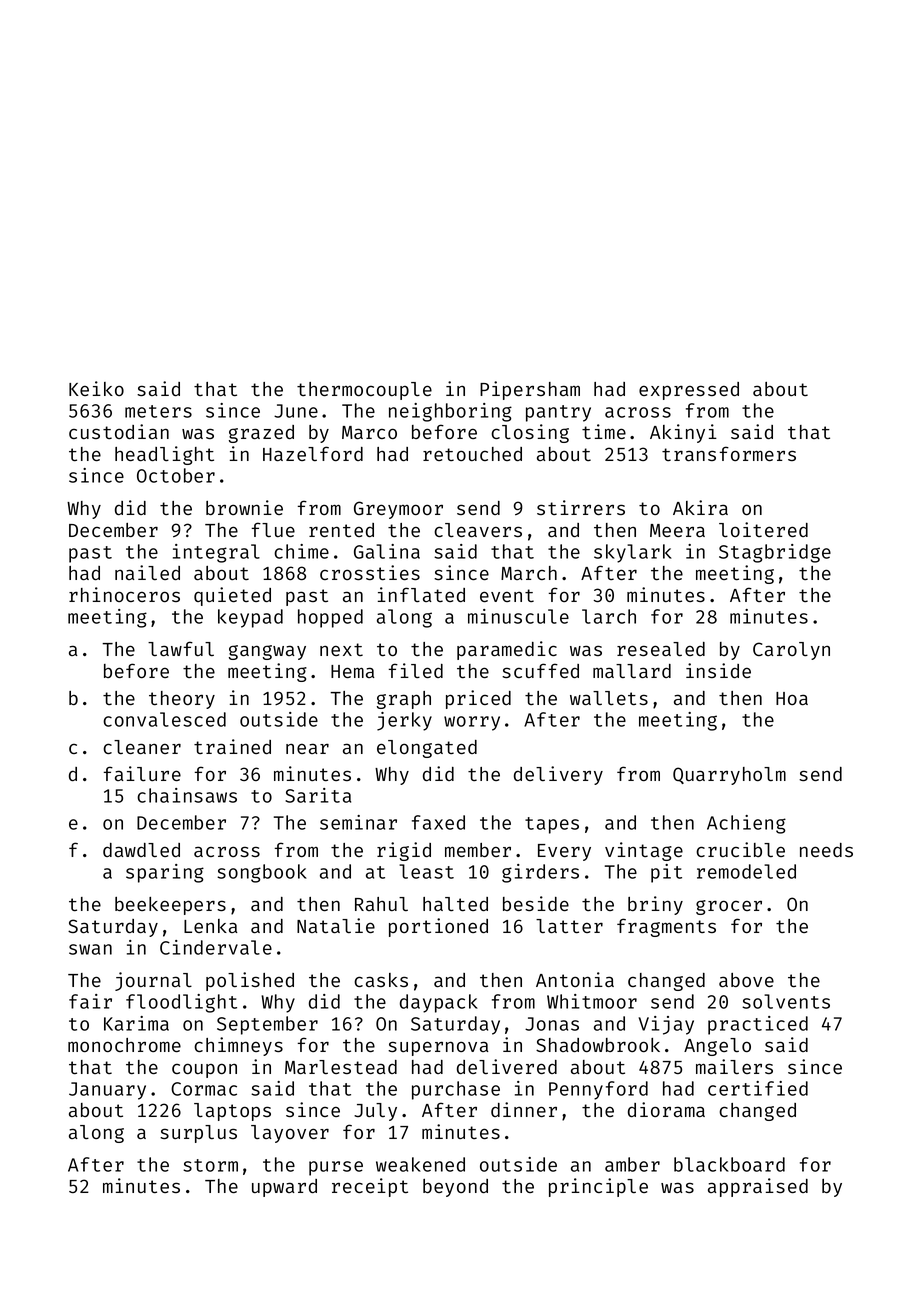  Describe the element at coordinates (364, 391) in the image. I see `thermocouple` at that location.
